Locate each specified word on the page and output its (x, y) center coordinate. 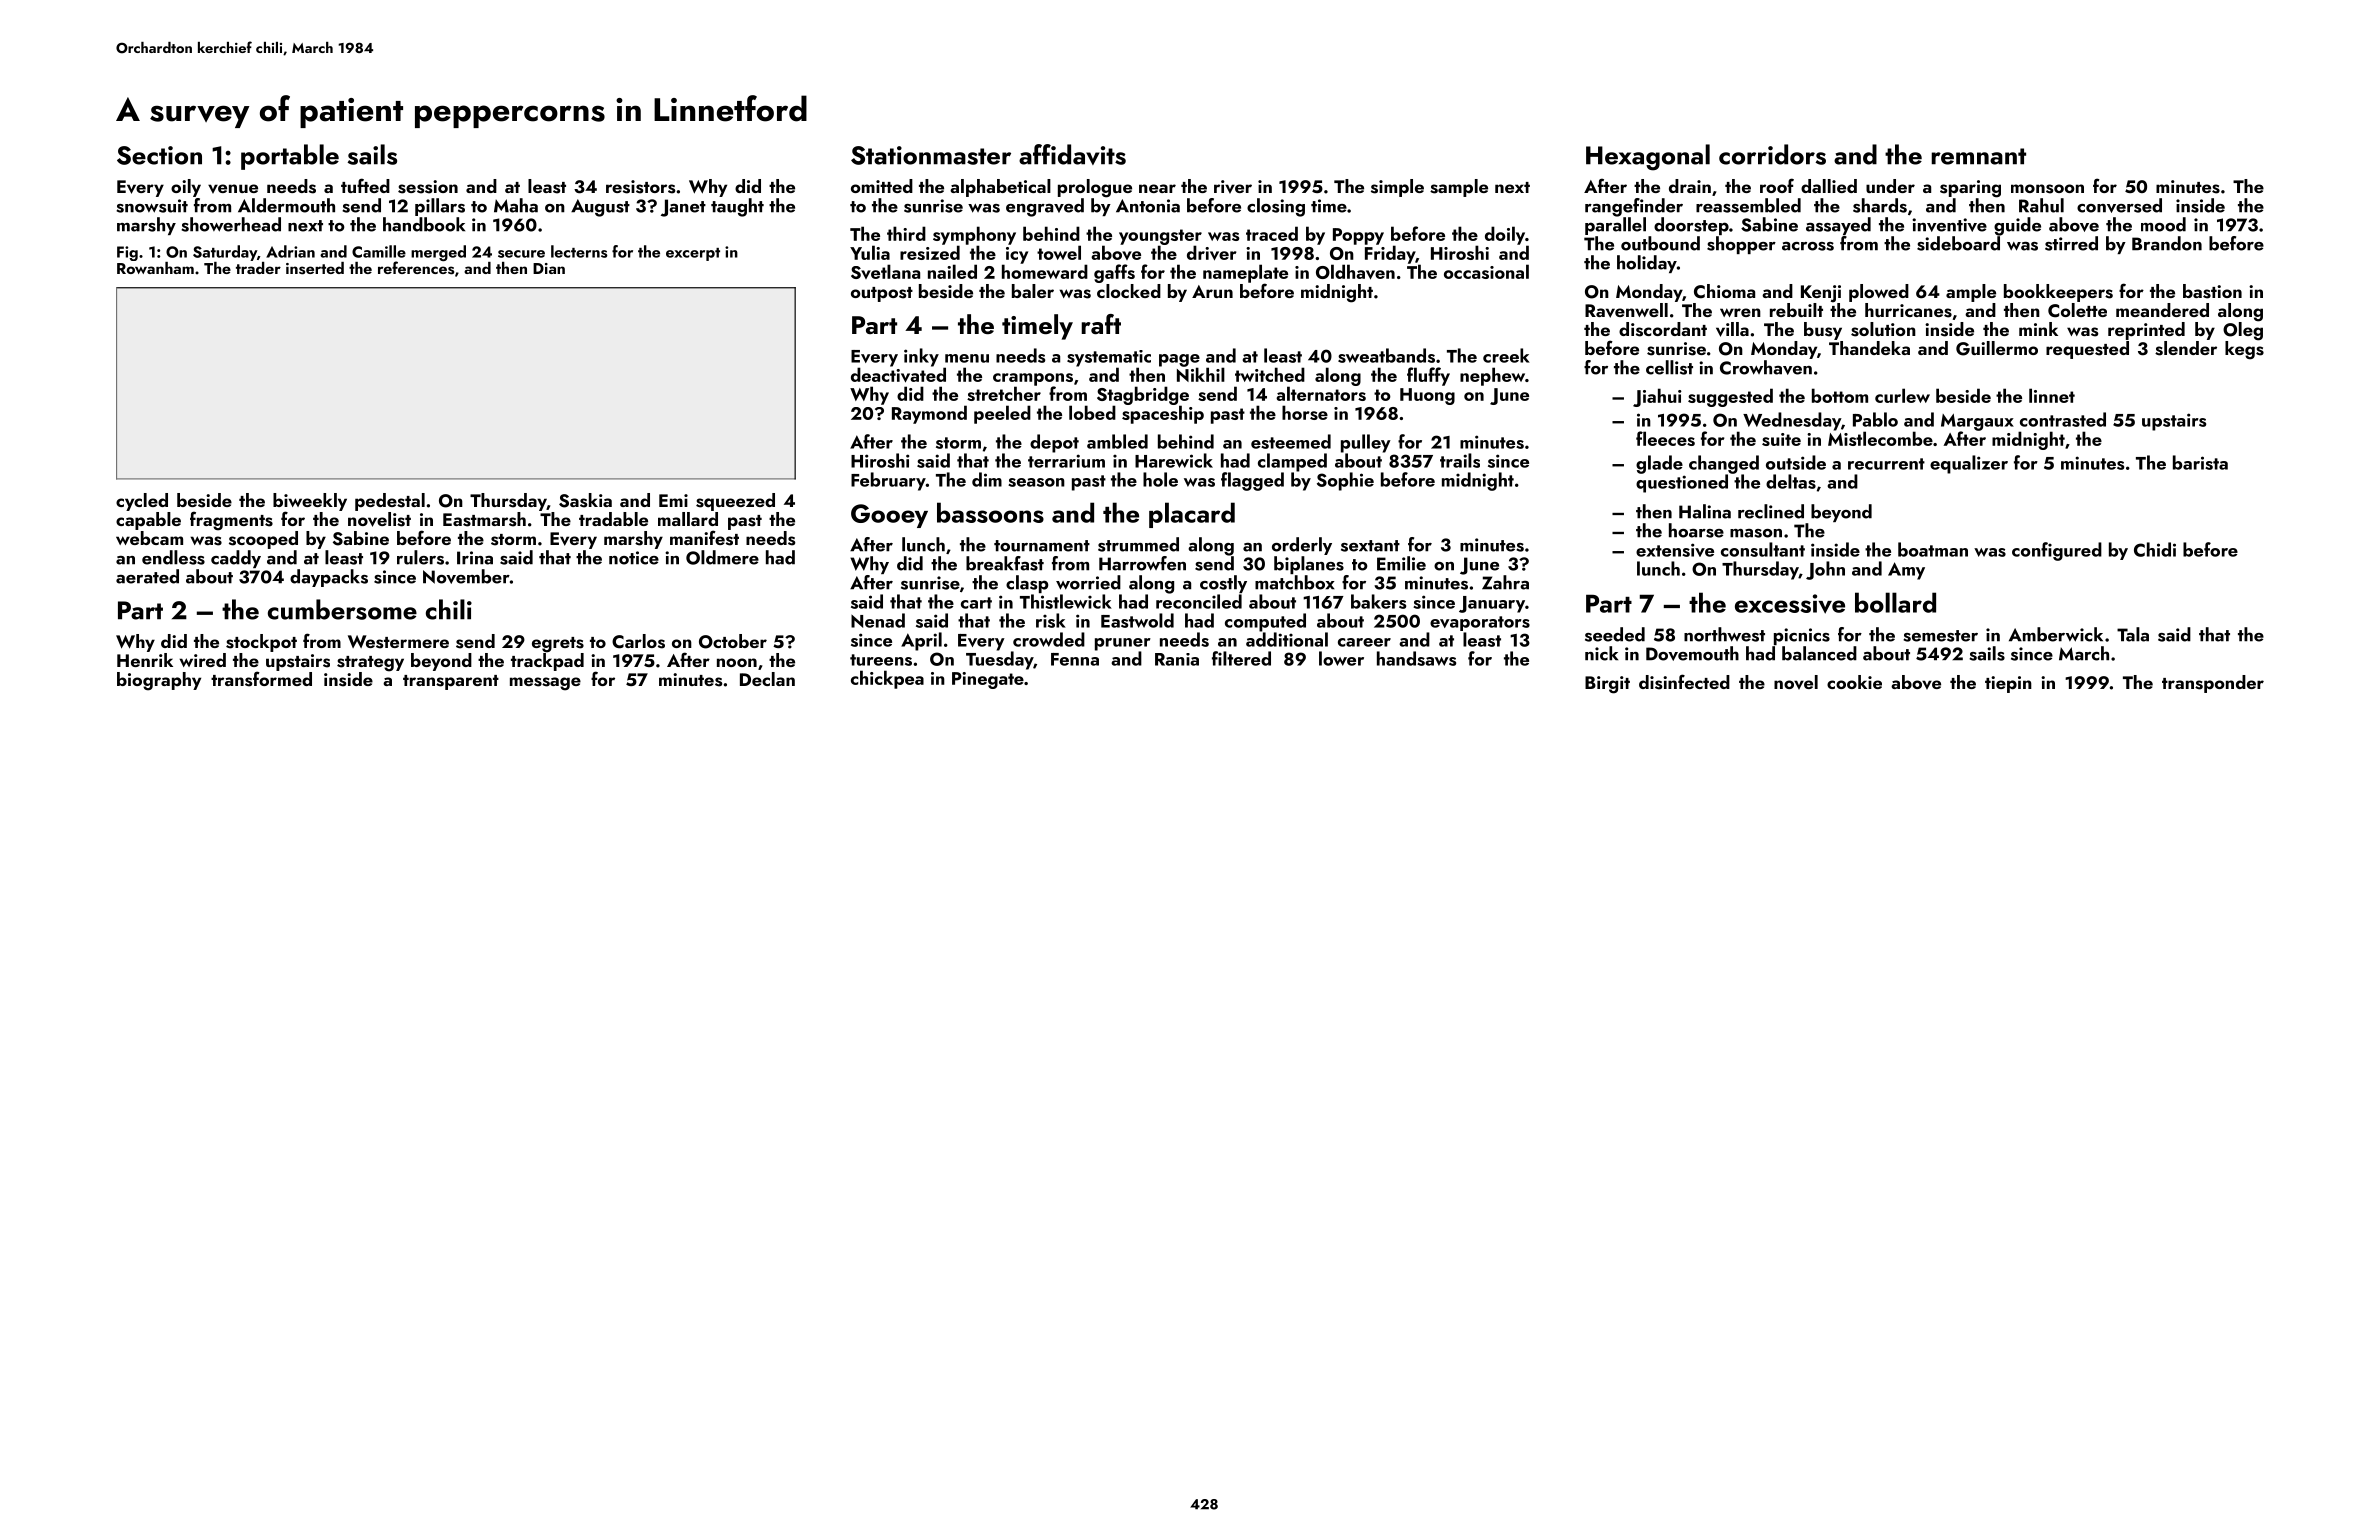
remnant (1978, 156)
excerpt (693, 254)
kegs (2244, 350)
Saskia (585, 500)
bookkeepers (2058, 293)
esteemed (1291, 441)
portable (290, 157)
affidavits (1072, 154)
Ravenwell (1626, 310)
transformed (261, 679)
